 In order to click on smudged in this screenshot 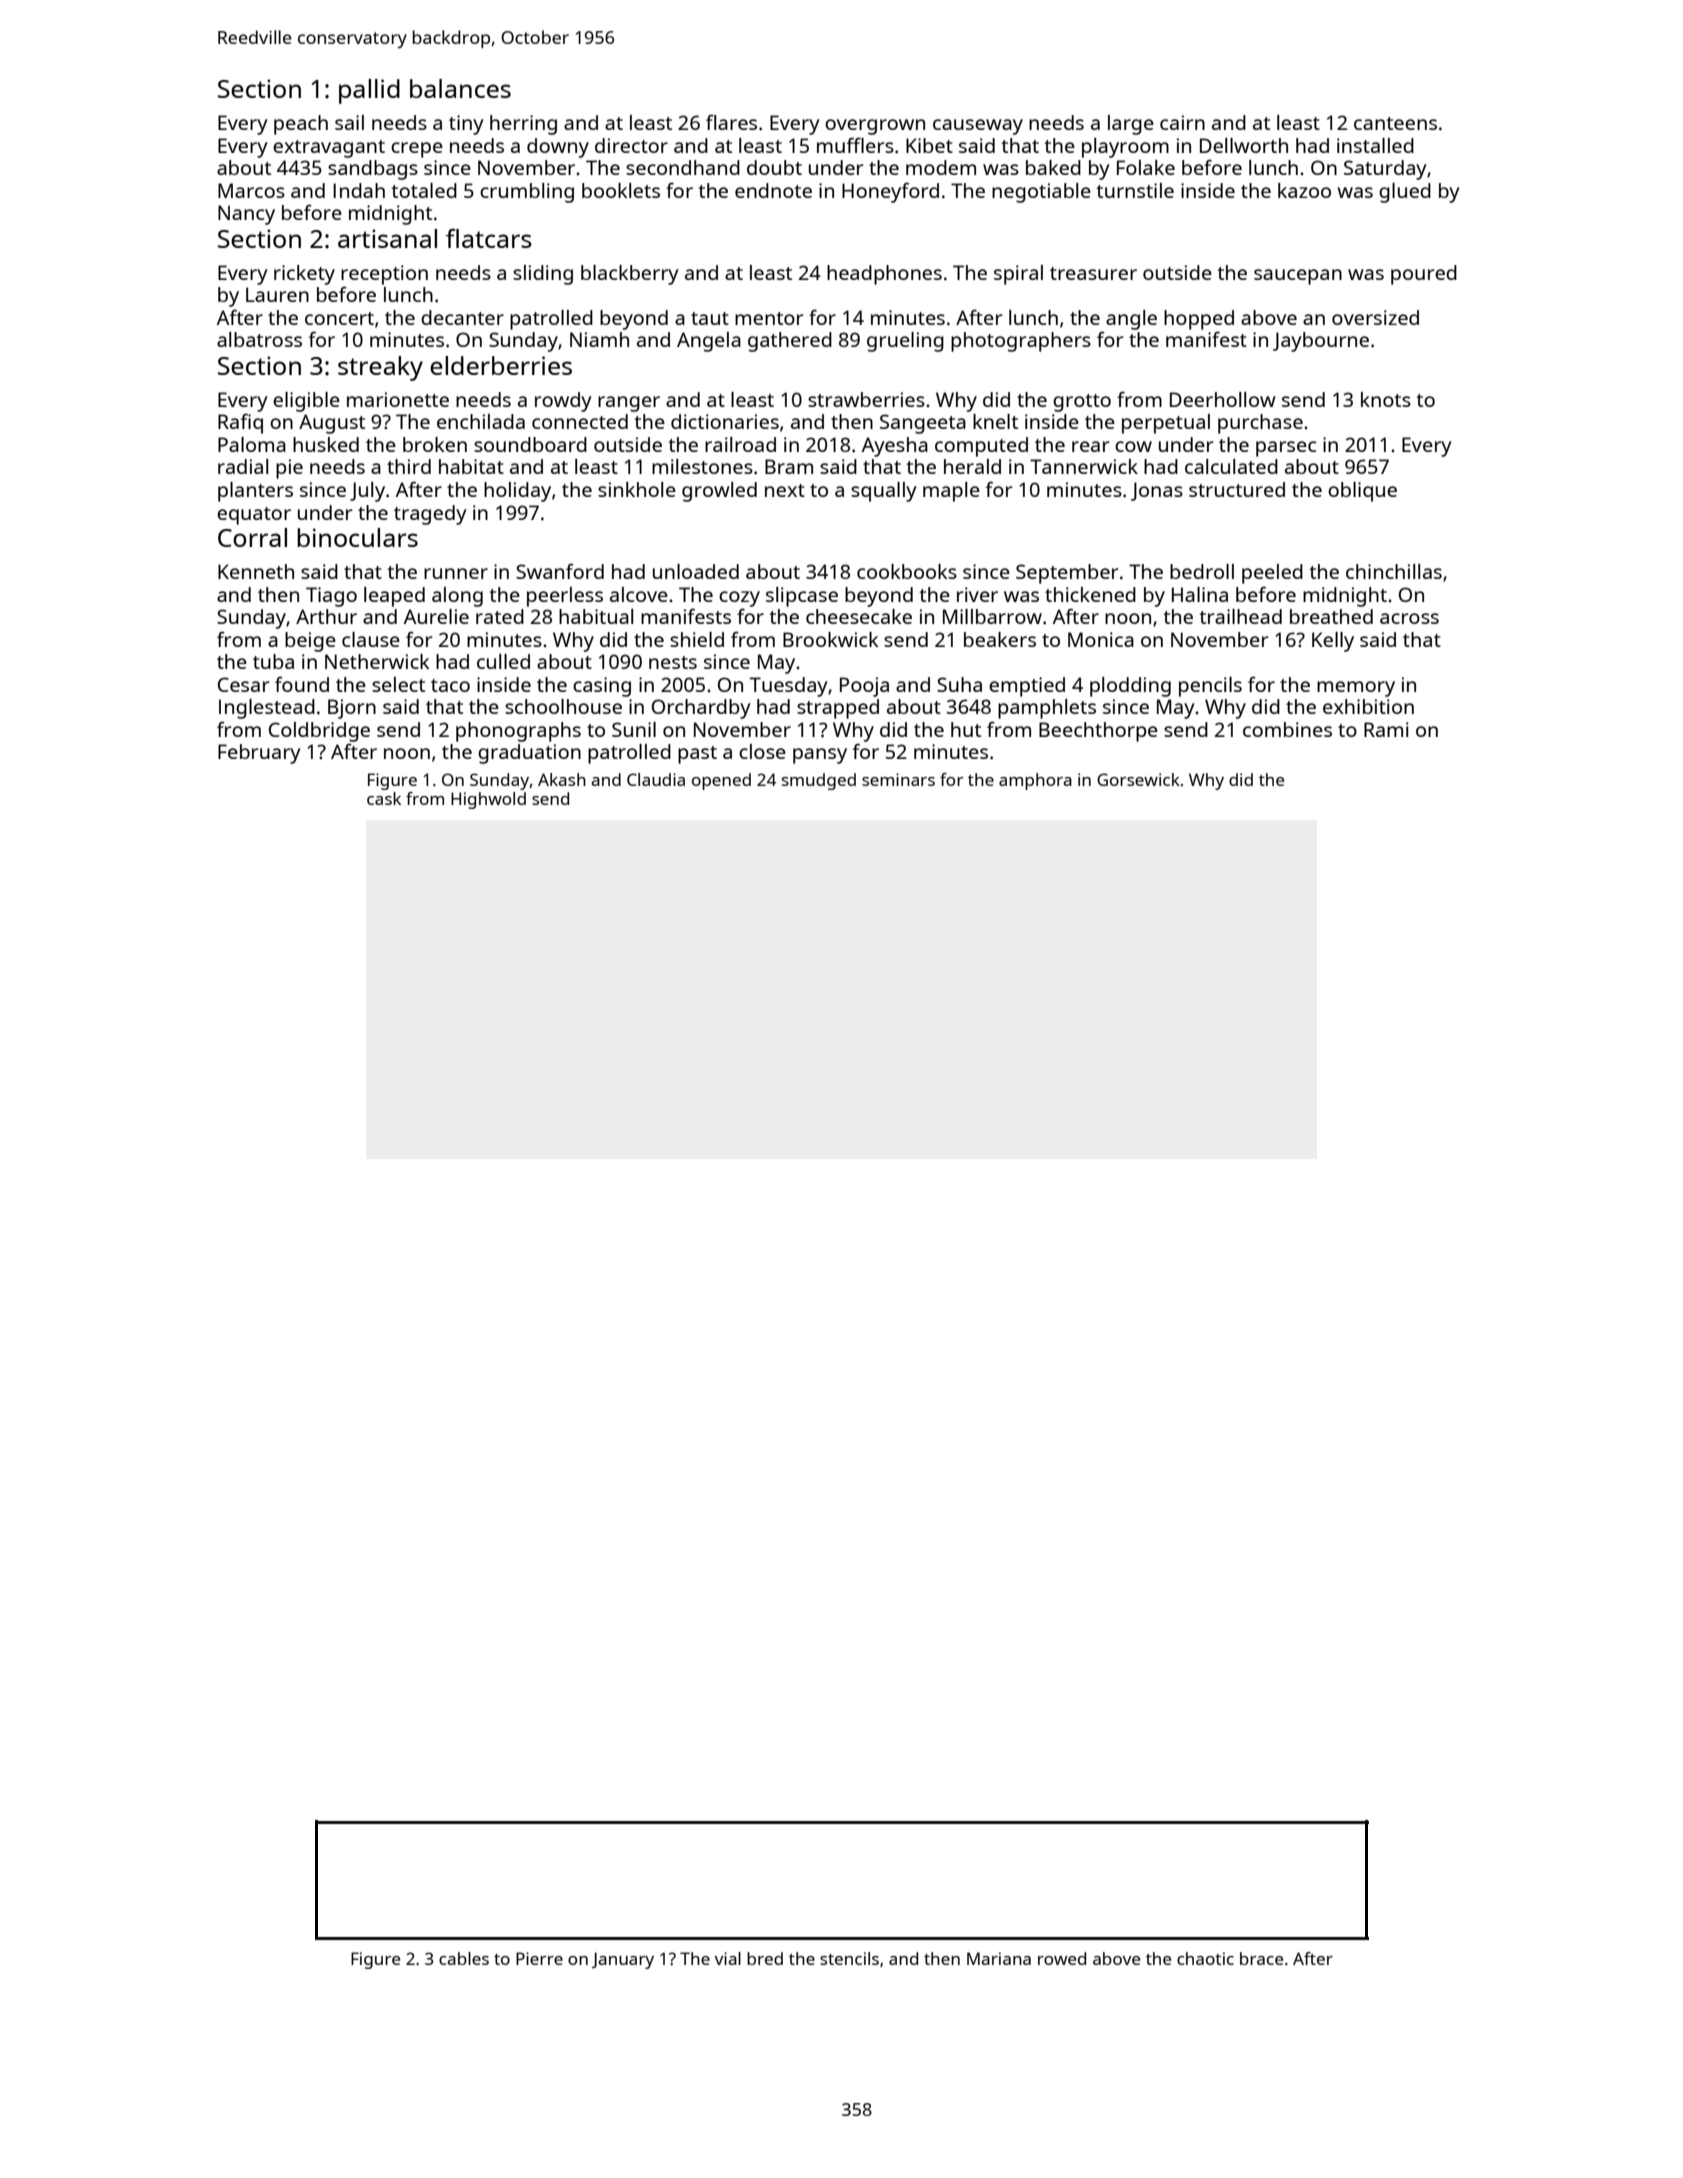, I will do `click(819, 781)`.
